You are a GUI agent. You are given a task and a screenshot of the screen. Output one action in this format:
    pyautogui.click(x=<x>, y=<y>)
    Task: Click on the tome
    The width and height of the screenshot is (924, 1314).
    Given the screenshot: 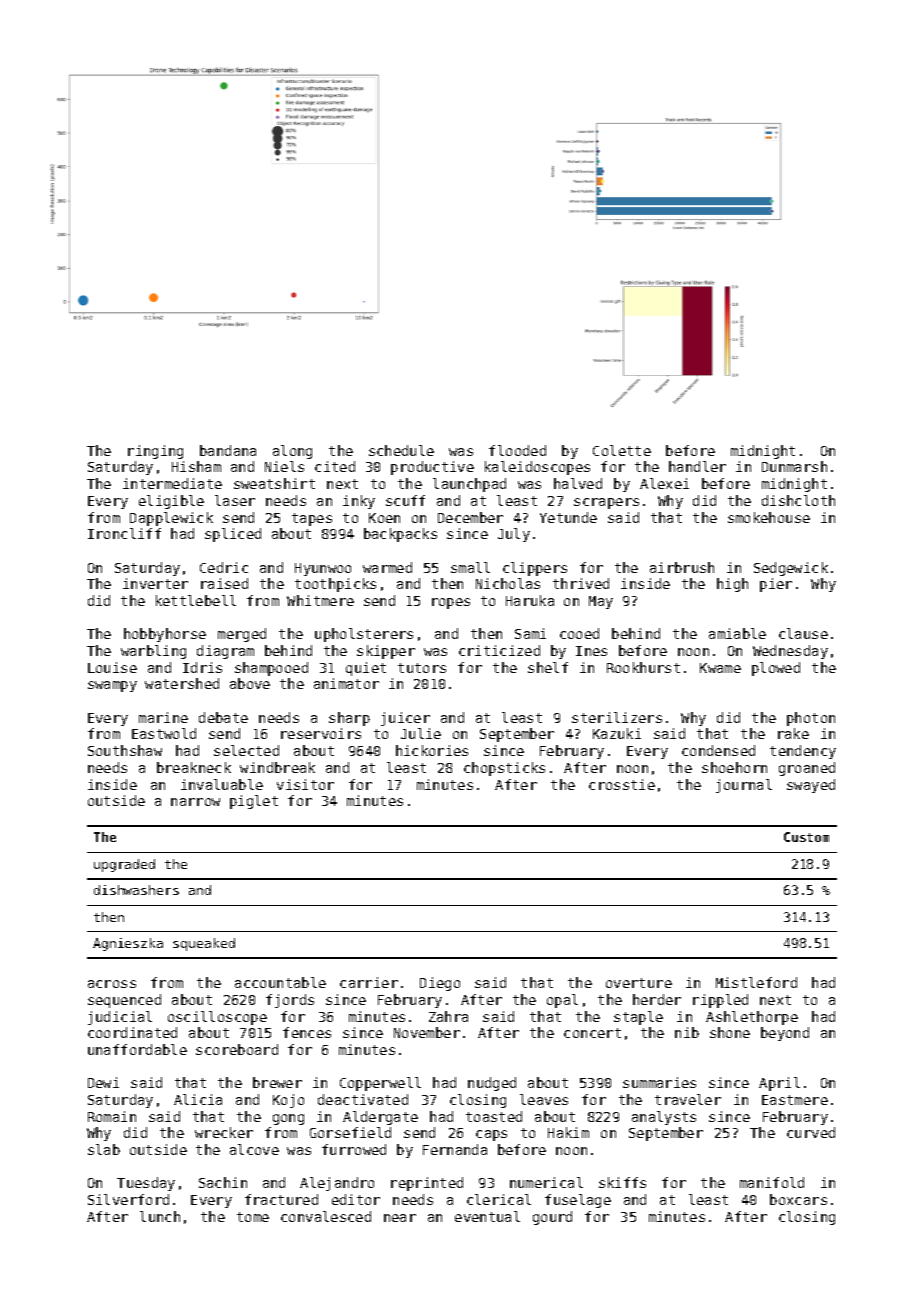 What is the action you would take?
    pyautogui.click(x=253, y=1217)
